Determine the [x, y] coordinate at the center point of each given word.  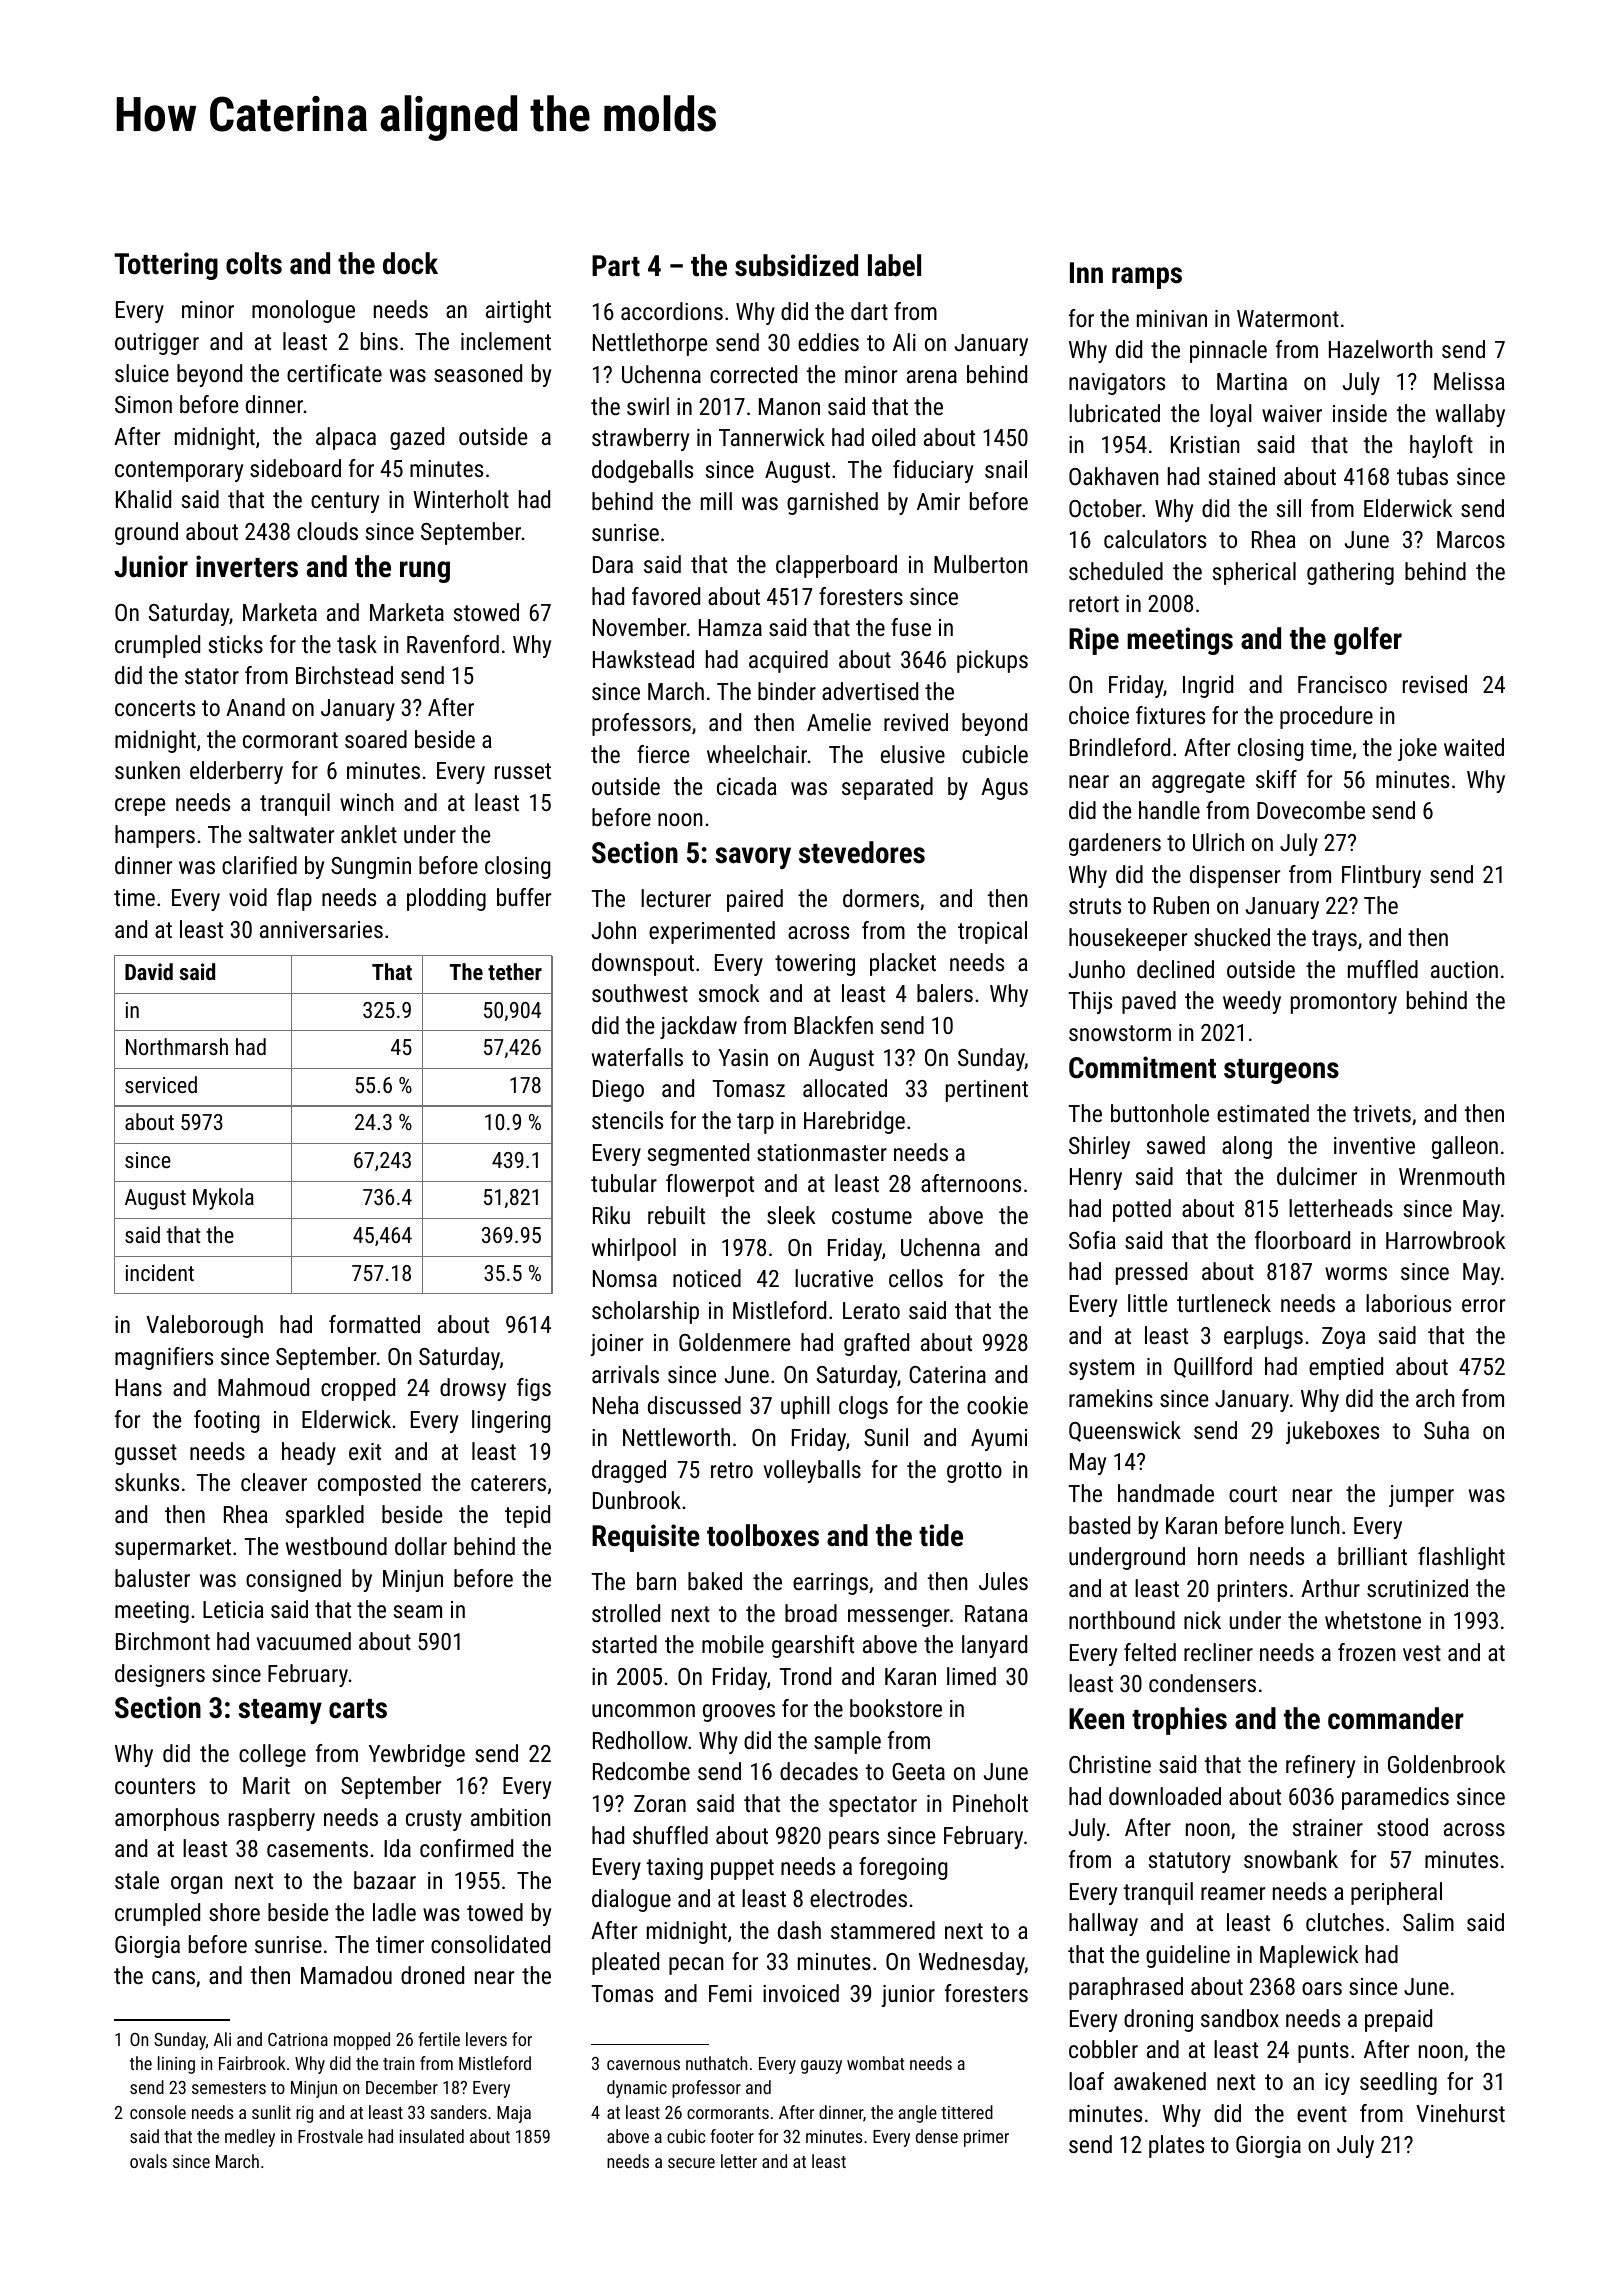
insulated [432, 2136]
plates [1176, 2146]
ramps [1147, 278]
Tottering [166, 266]
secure [691, 2163]
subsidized [796, 265]
